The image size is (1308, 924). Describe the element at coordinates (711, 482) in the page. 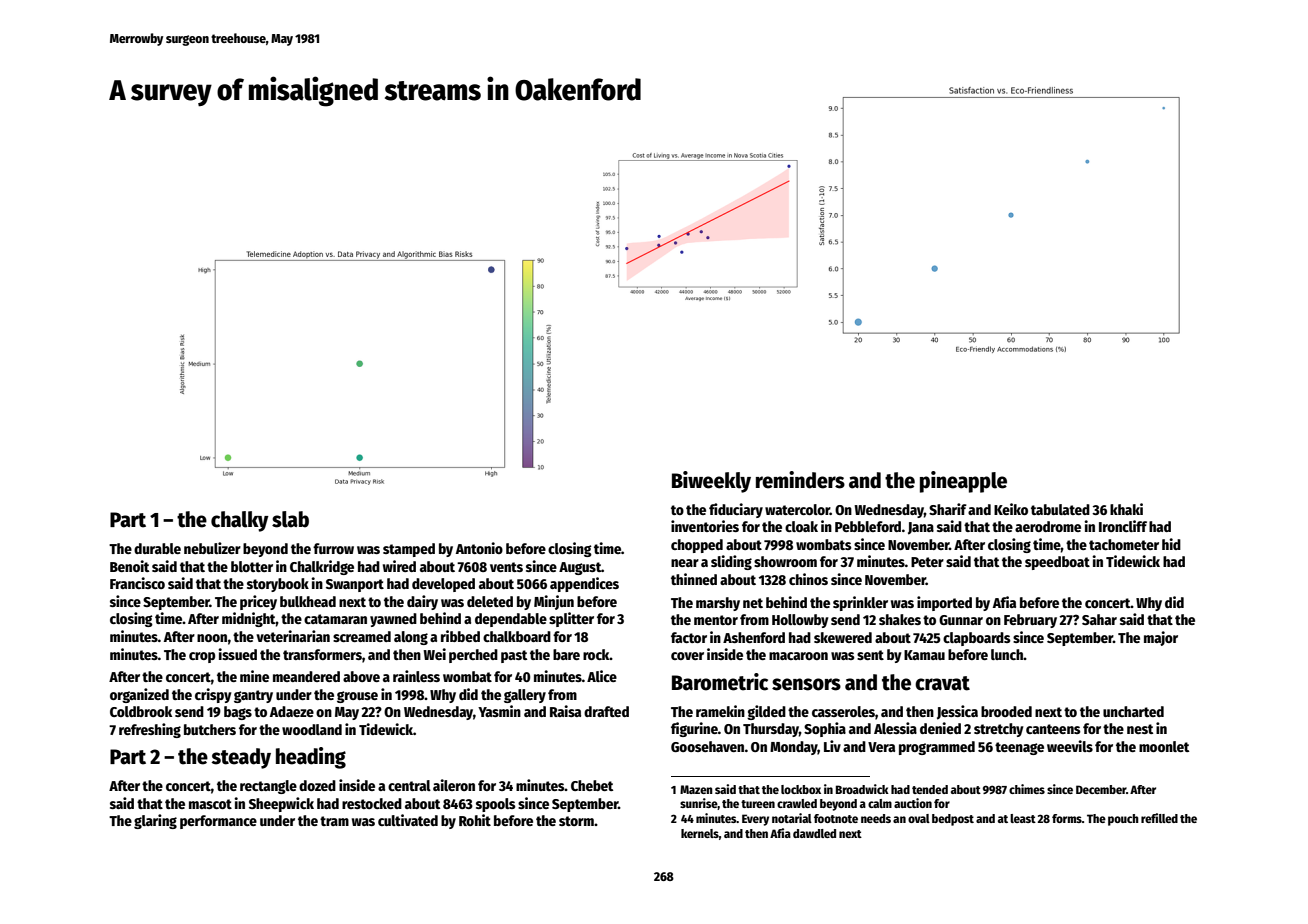

I see `Biweekly` at that location.
